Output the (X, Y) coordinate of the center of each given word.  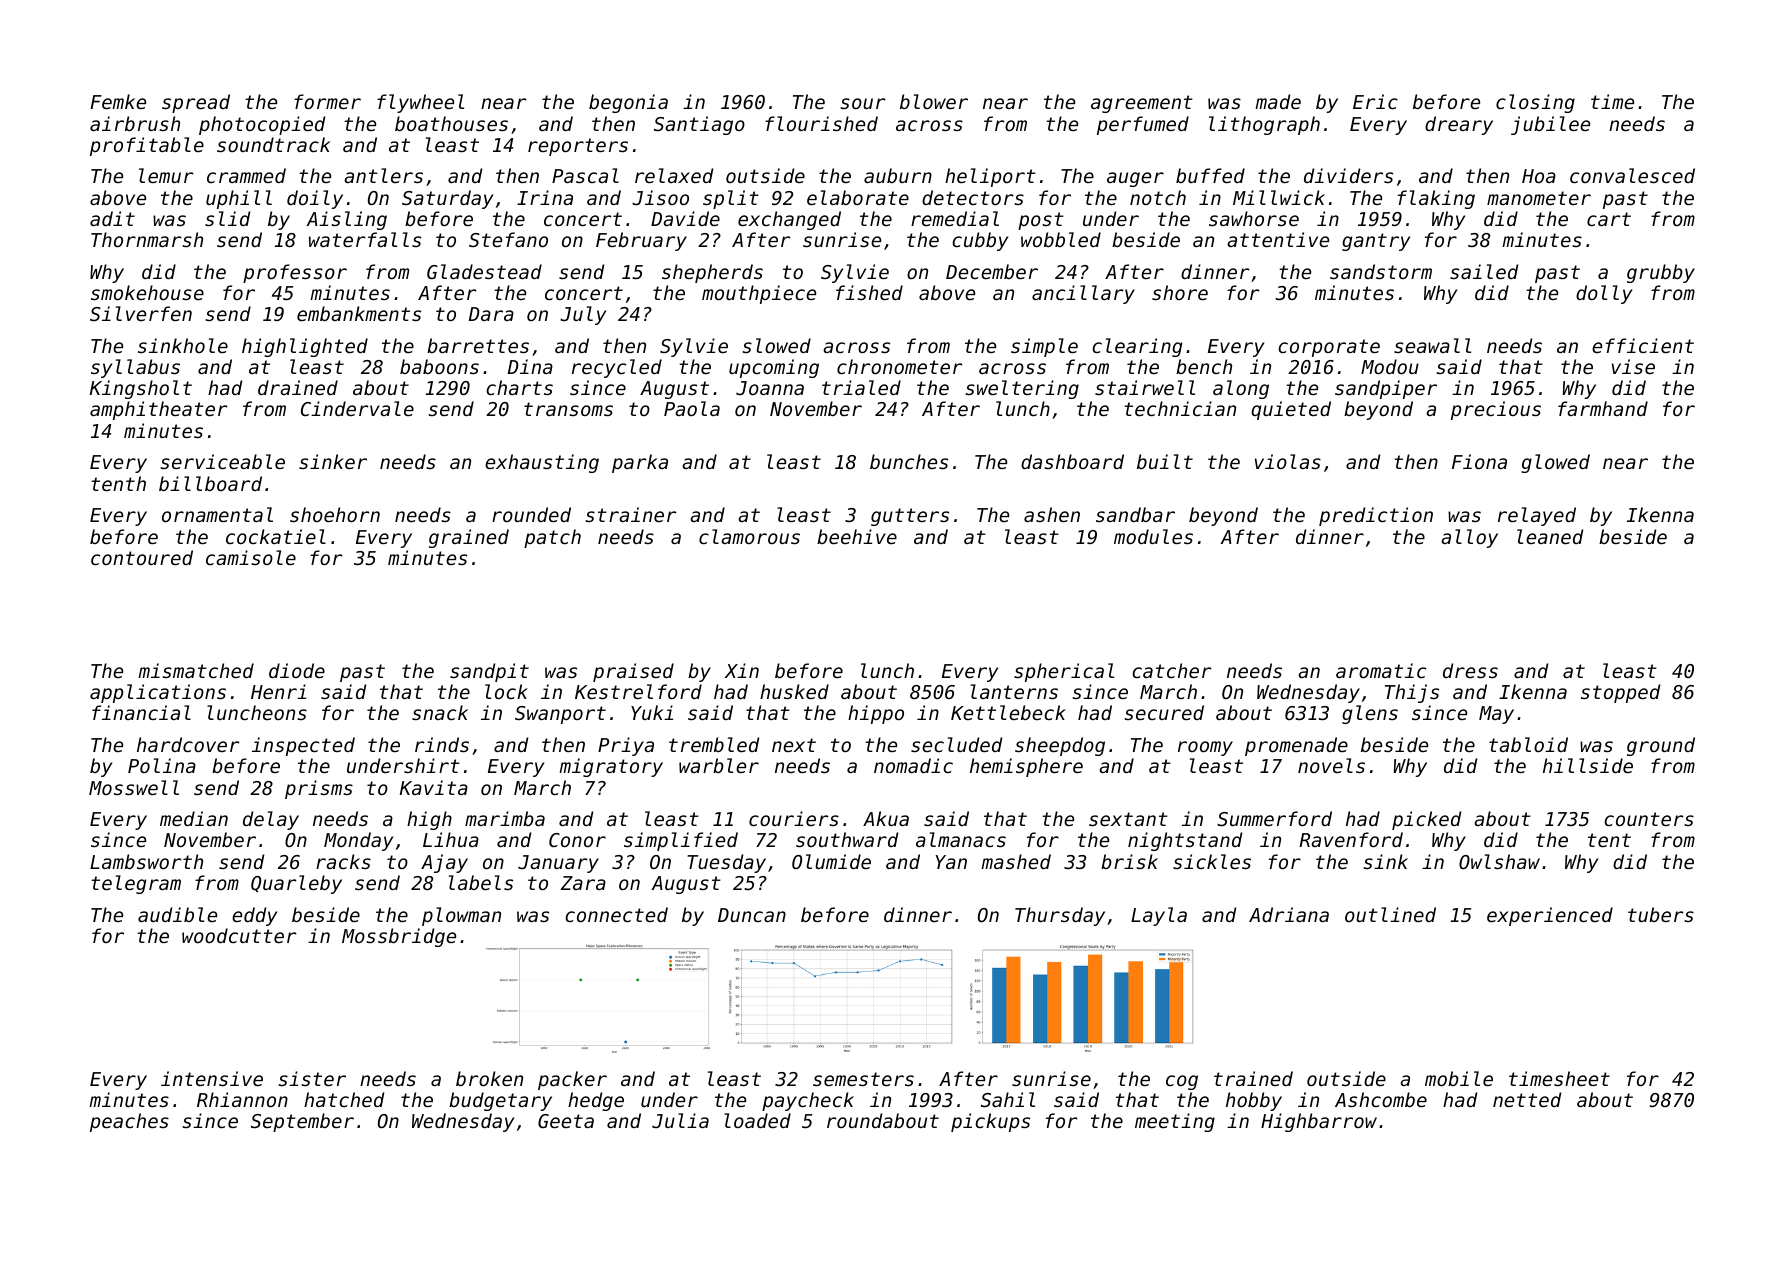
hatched (344, 1099)
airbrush (135, 123)
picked (1426, 820)
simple (1044, 347)
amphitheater (159, 410)
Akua (886, 818)
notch (1158, 197)
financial (141, 712)
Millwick (1279, 197)
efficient (1643, 345)
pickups (990, 1122)
